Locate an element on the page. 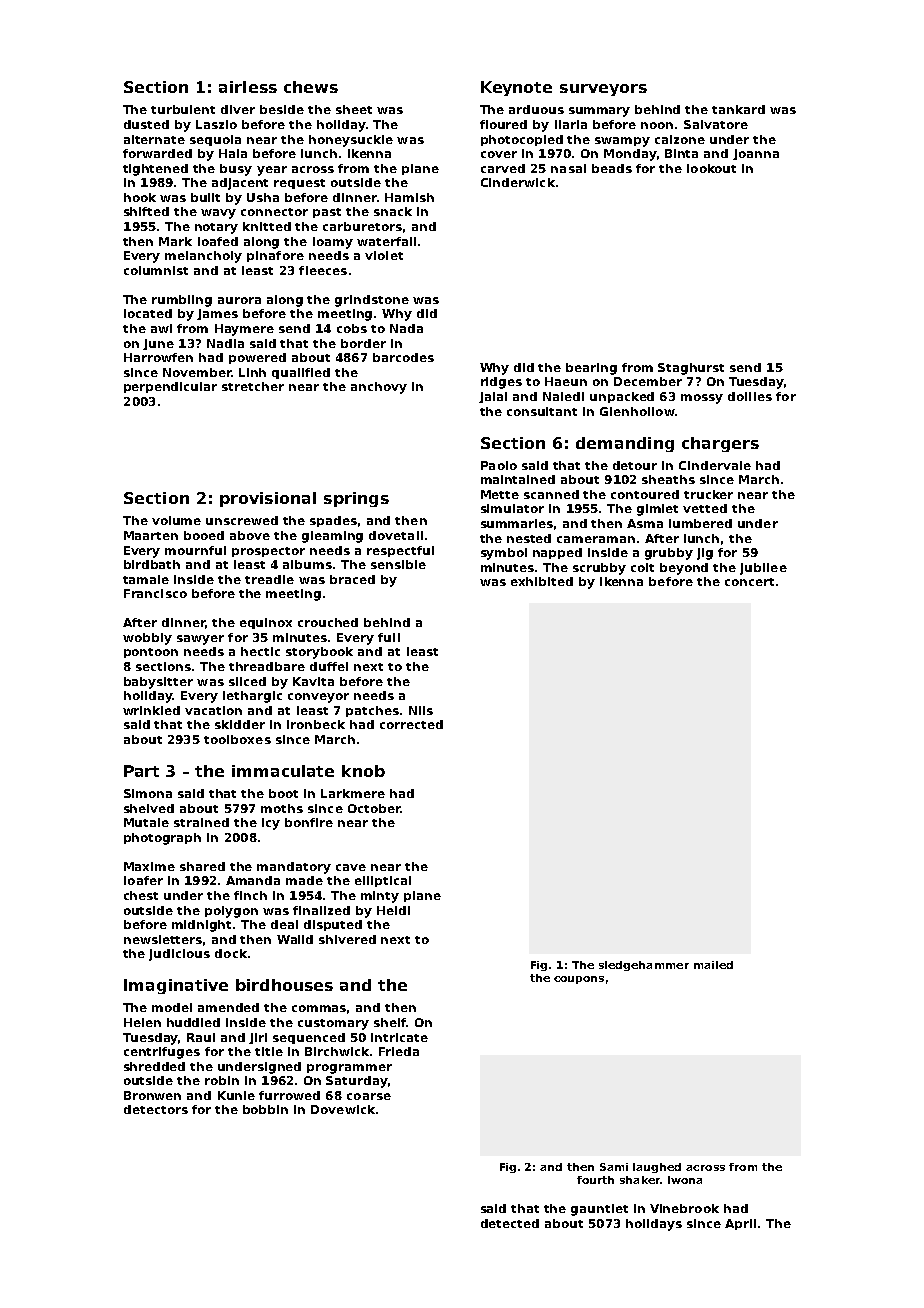 Image resolution: width=924 pixels, height=1308 pixels. honeysuckle is located at coordinates (351, 141).
